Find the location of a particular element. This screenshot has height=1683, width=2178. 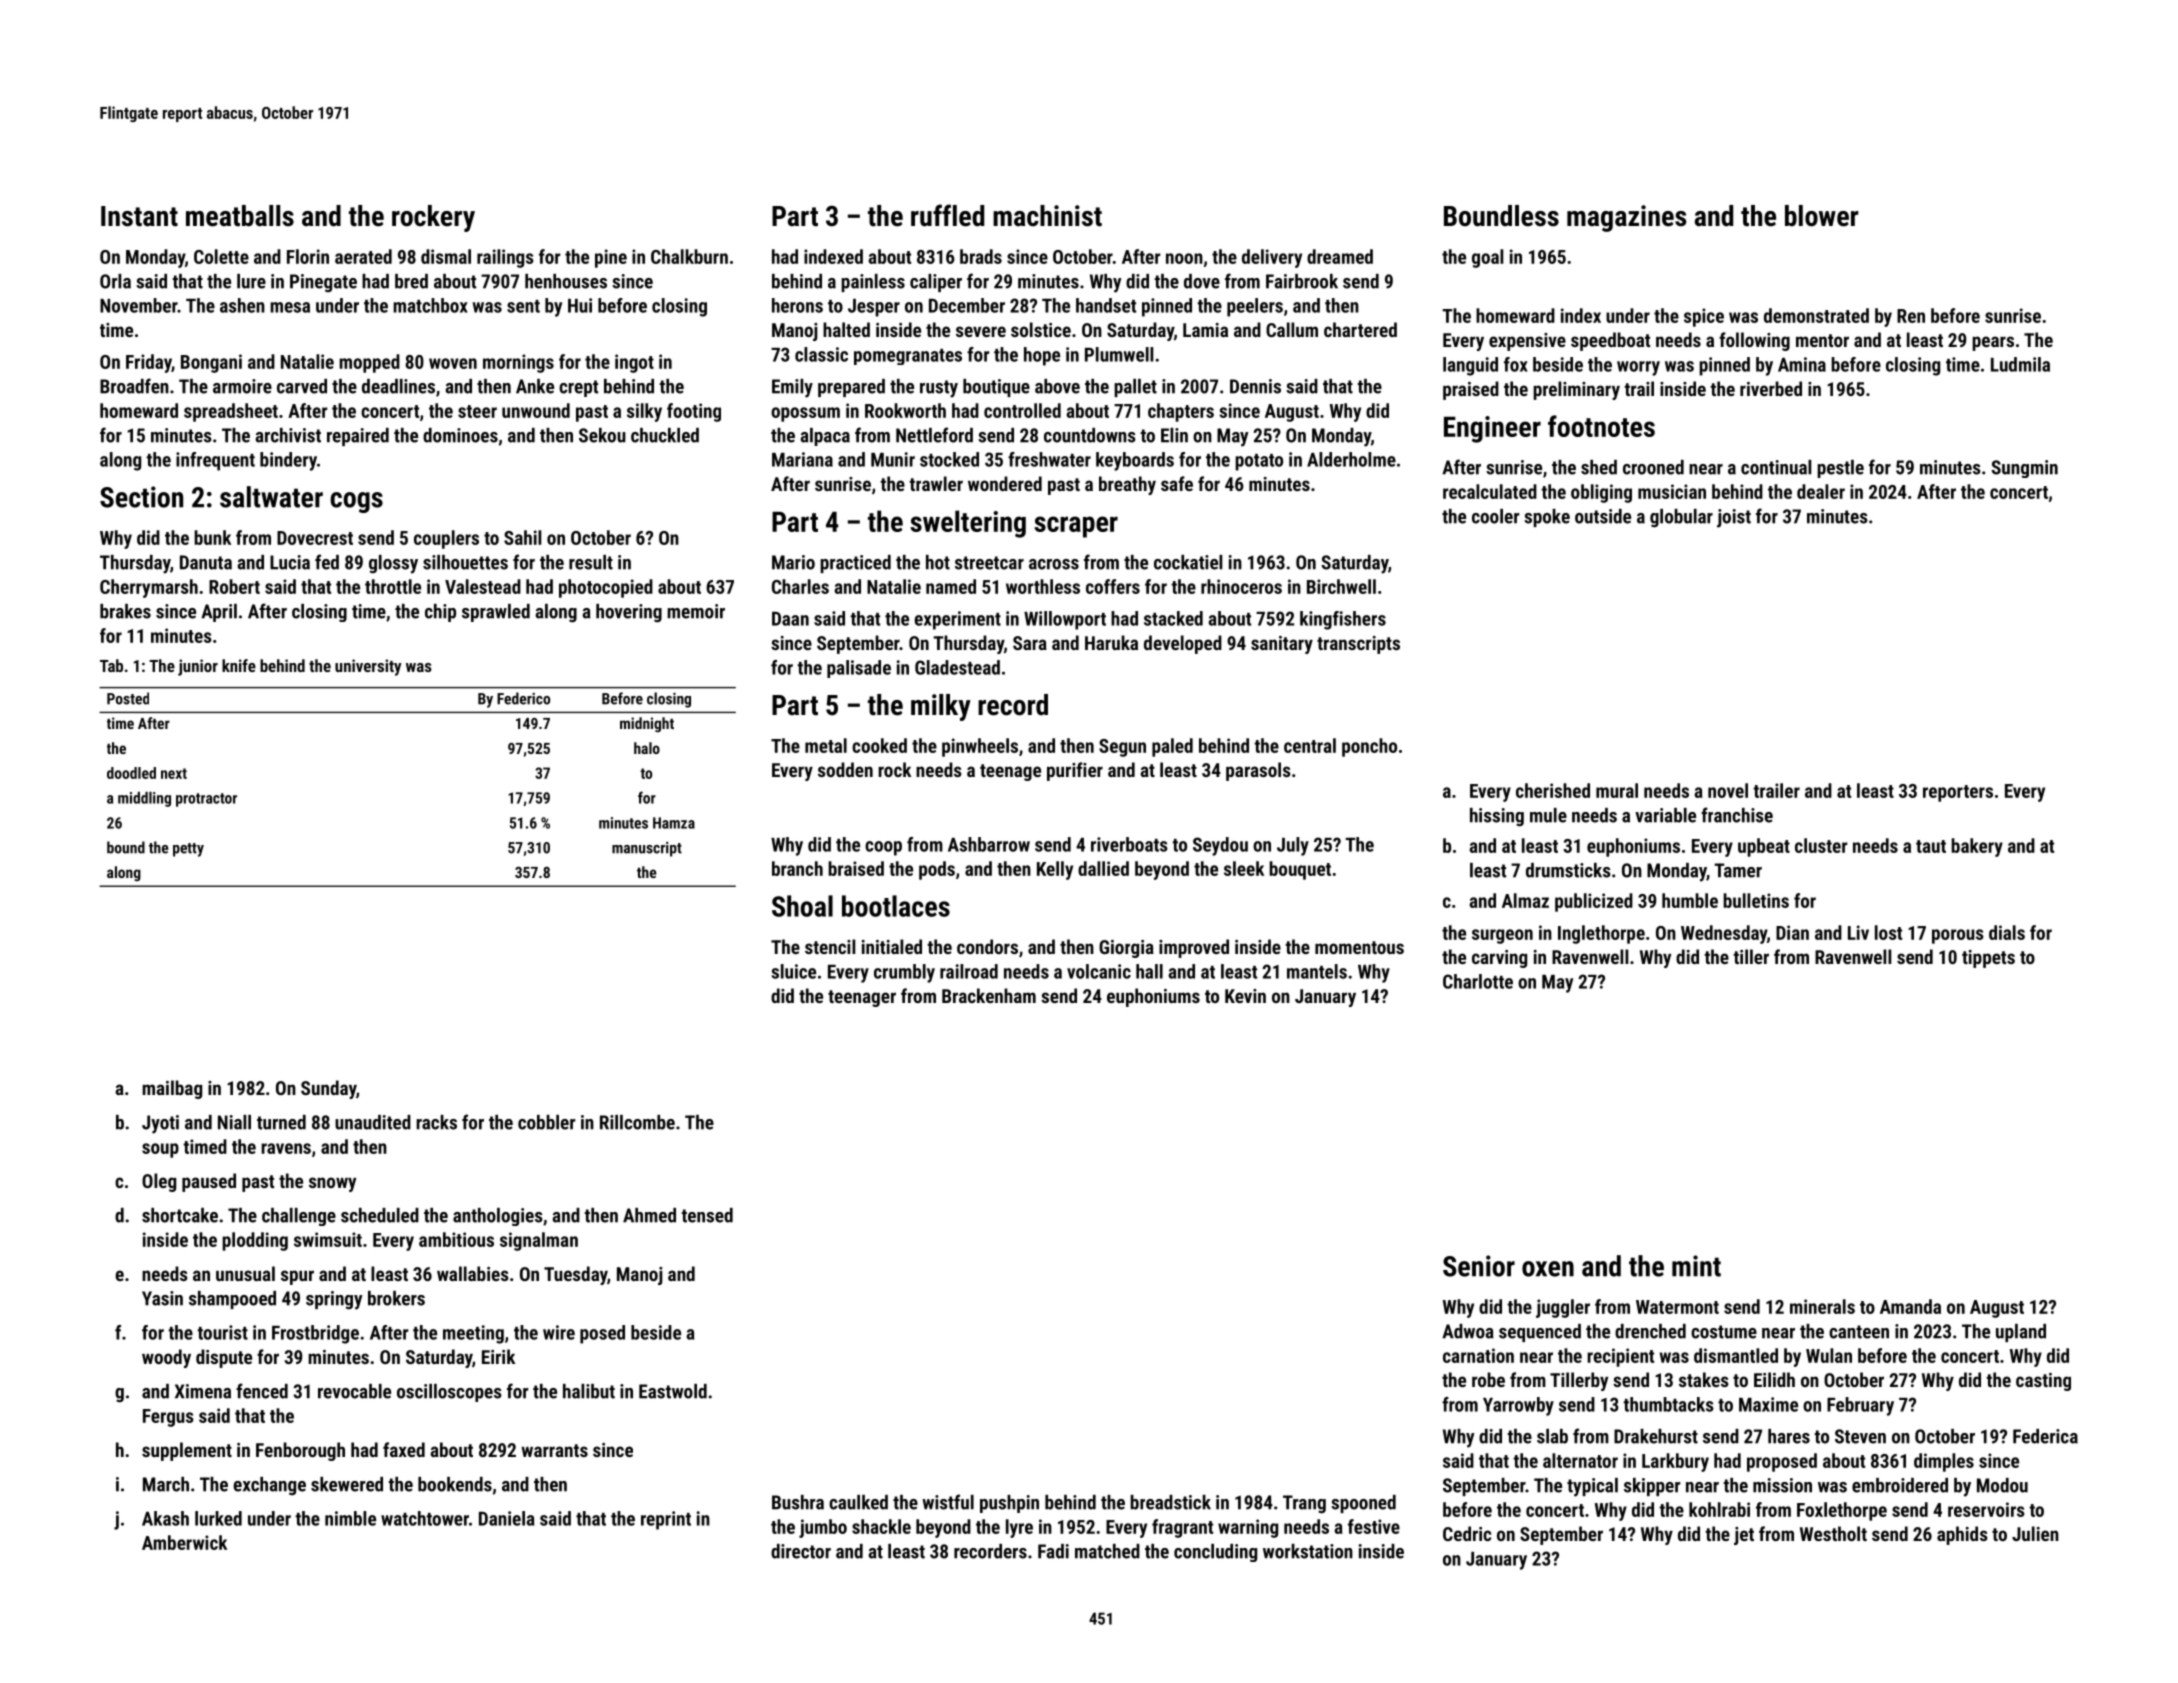

Brackenham is located at coordinates (989, 995).
